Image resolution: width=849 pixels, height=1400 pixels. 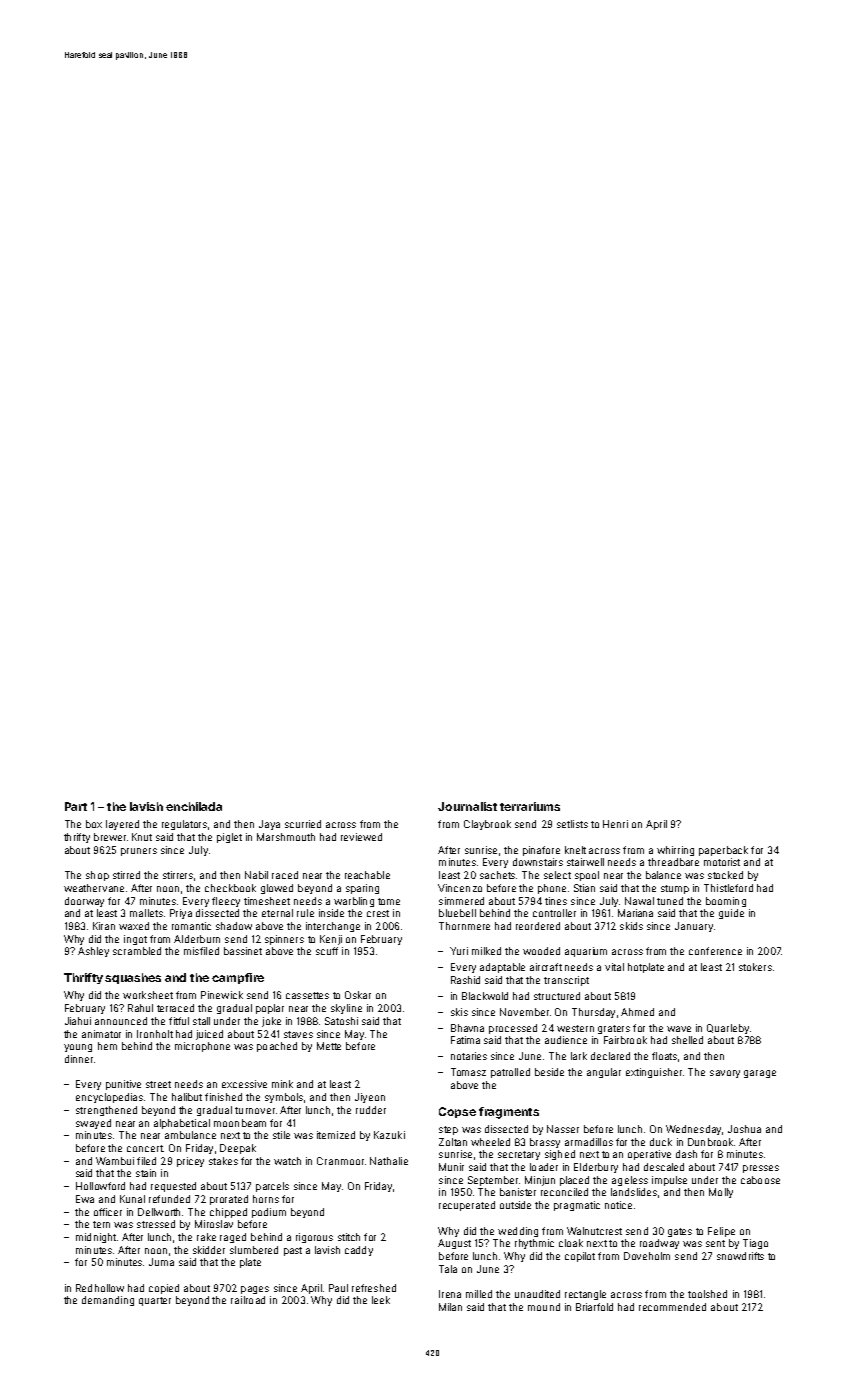 What do you see at coordinates (361, 837) in the image?
I see `reviewed` at bounding box center [361, 837].
